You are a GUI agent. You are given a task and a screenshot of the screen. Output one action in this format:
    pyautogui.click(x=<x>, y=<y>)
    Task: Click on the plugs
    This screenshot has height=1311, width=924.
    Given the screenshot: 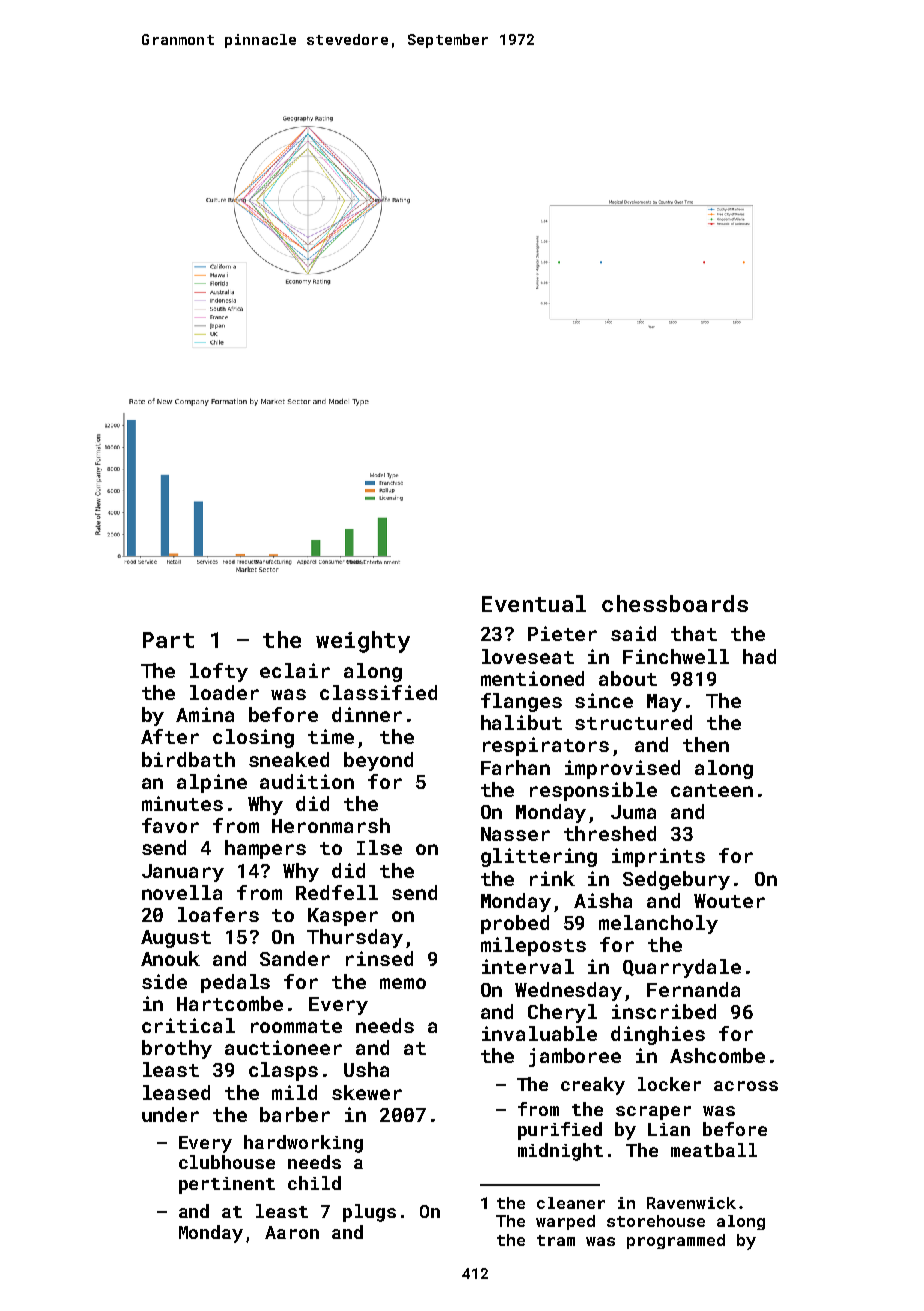 What is the action you would take?
    pyautogui.click(x=369, y=1213)
